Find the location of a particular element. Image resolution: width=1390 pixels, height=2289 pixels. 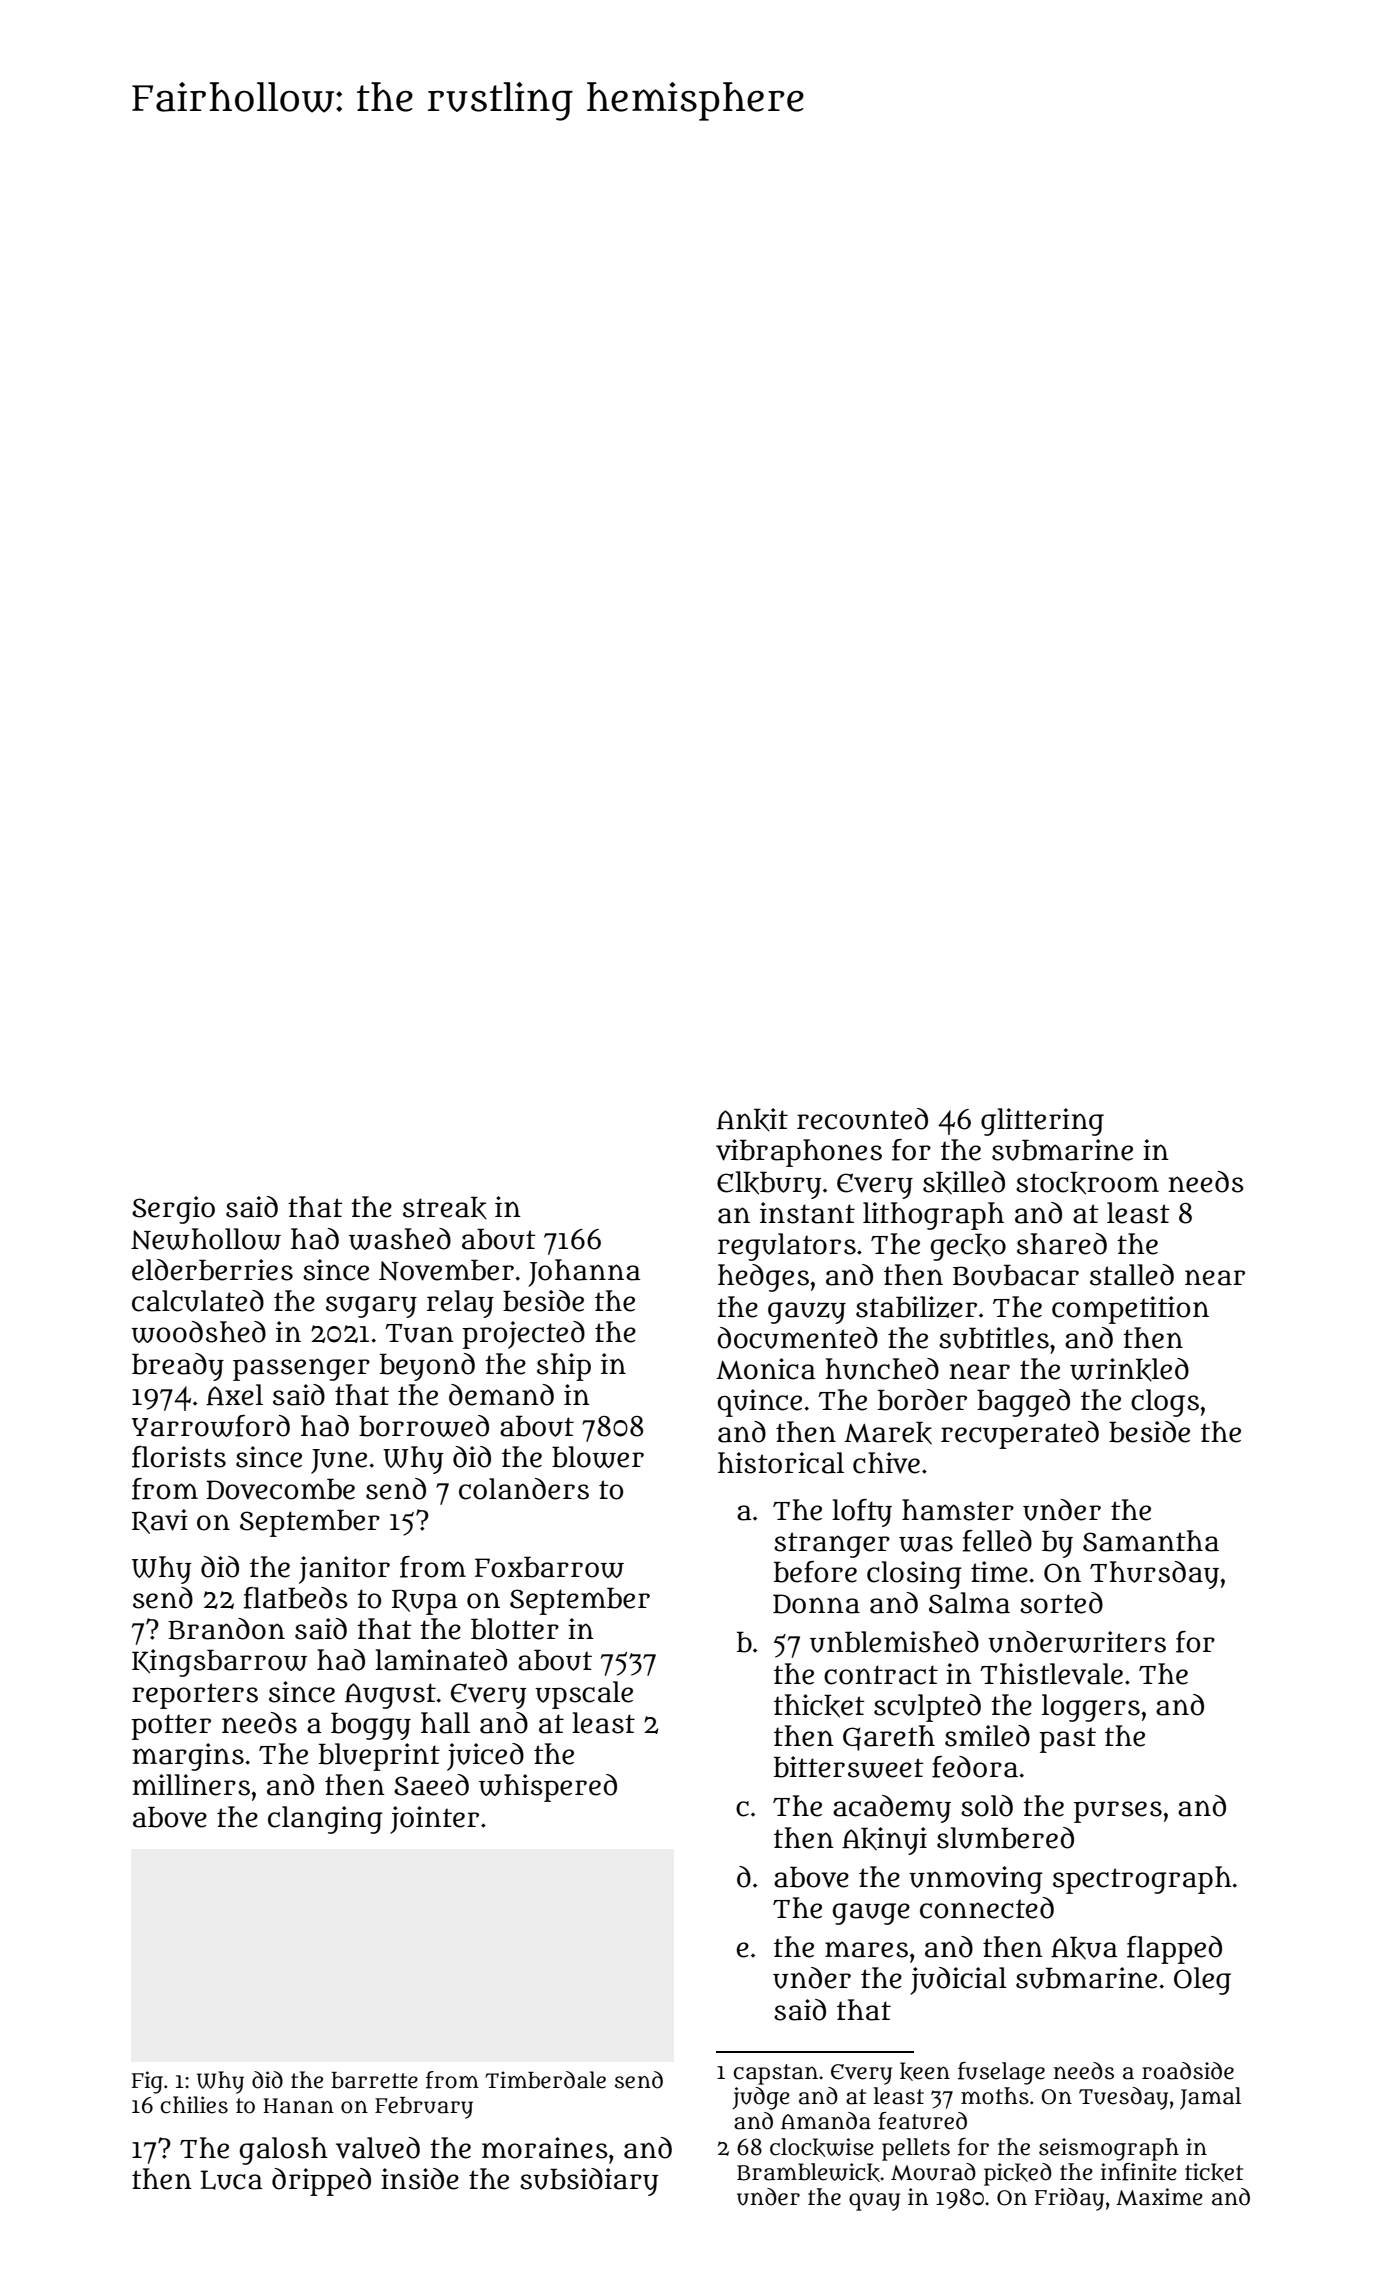

beyond is located at coordinates (427, 1367).
